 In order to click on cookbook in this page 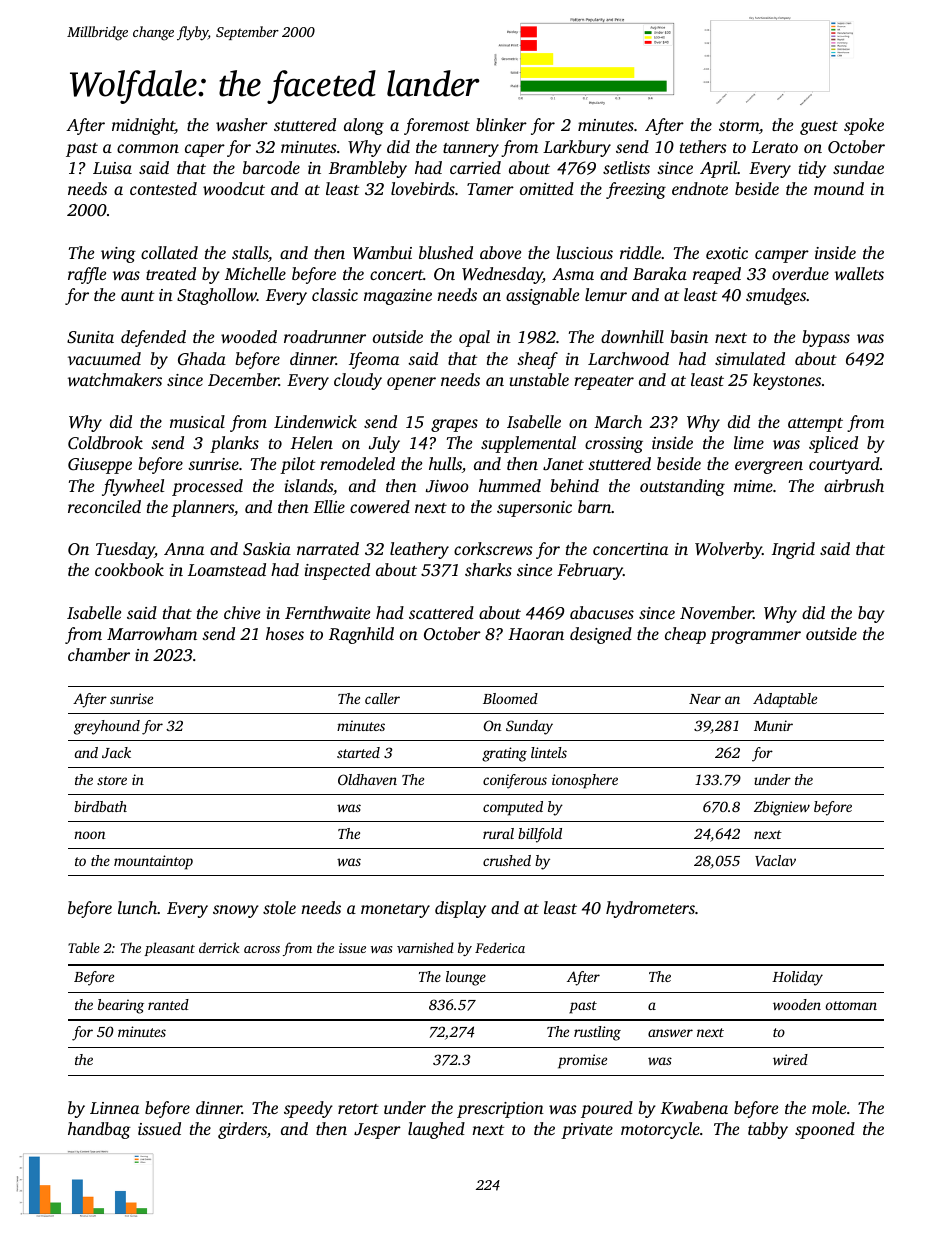, I will do `click(129, 569)`.
